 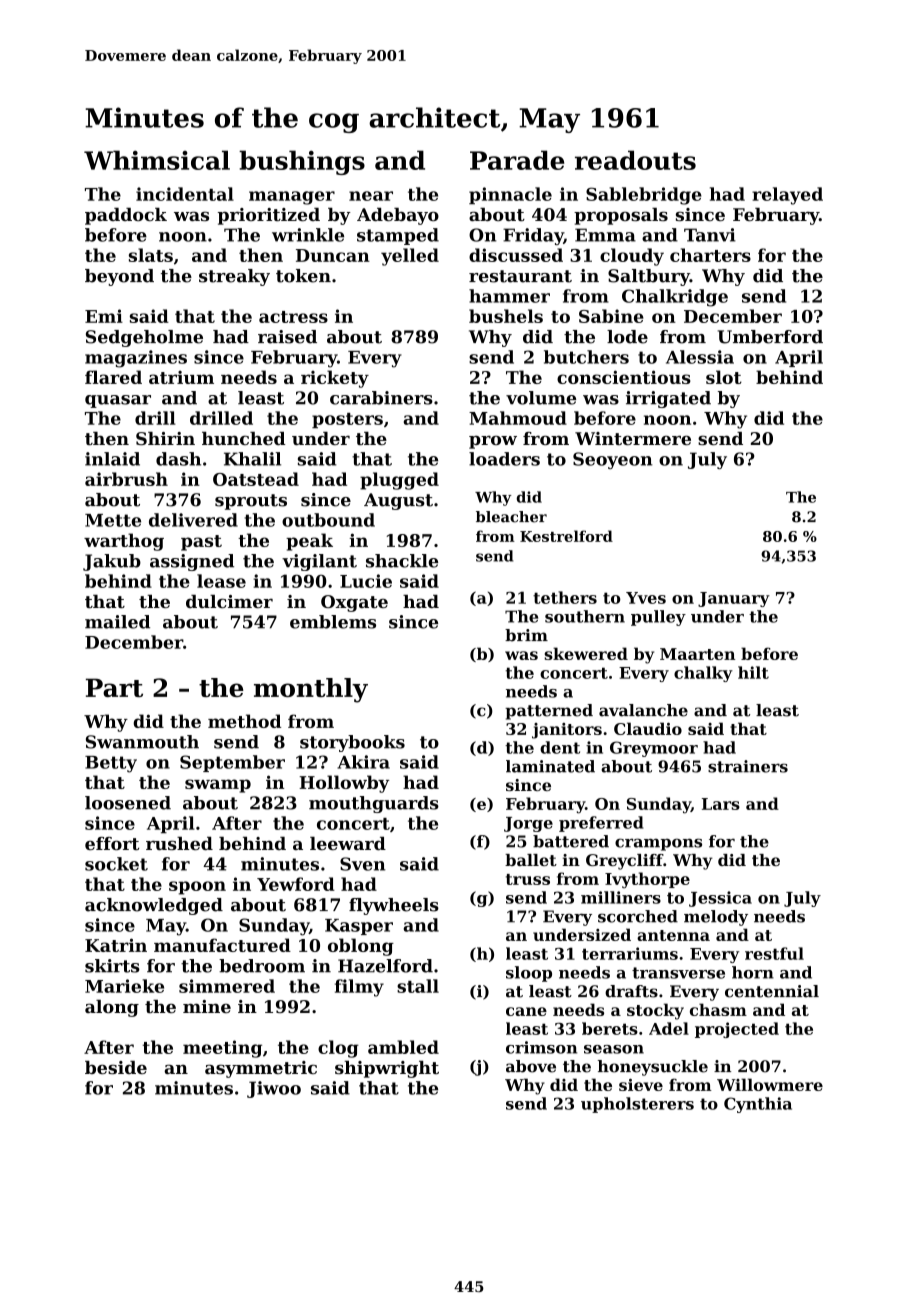 I want to click on skirts, so click(x=112, y=966).
